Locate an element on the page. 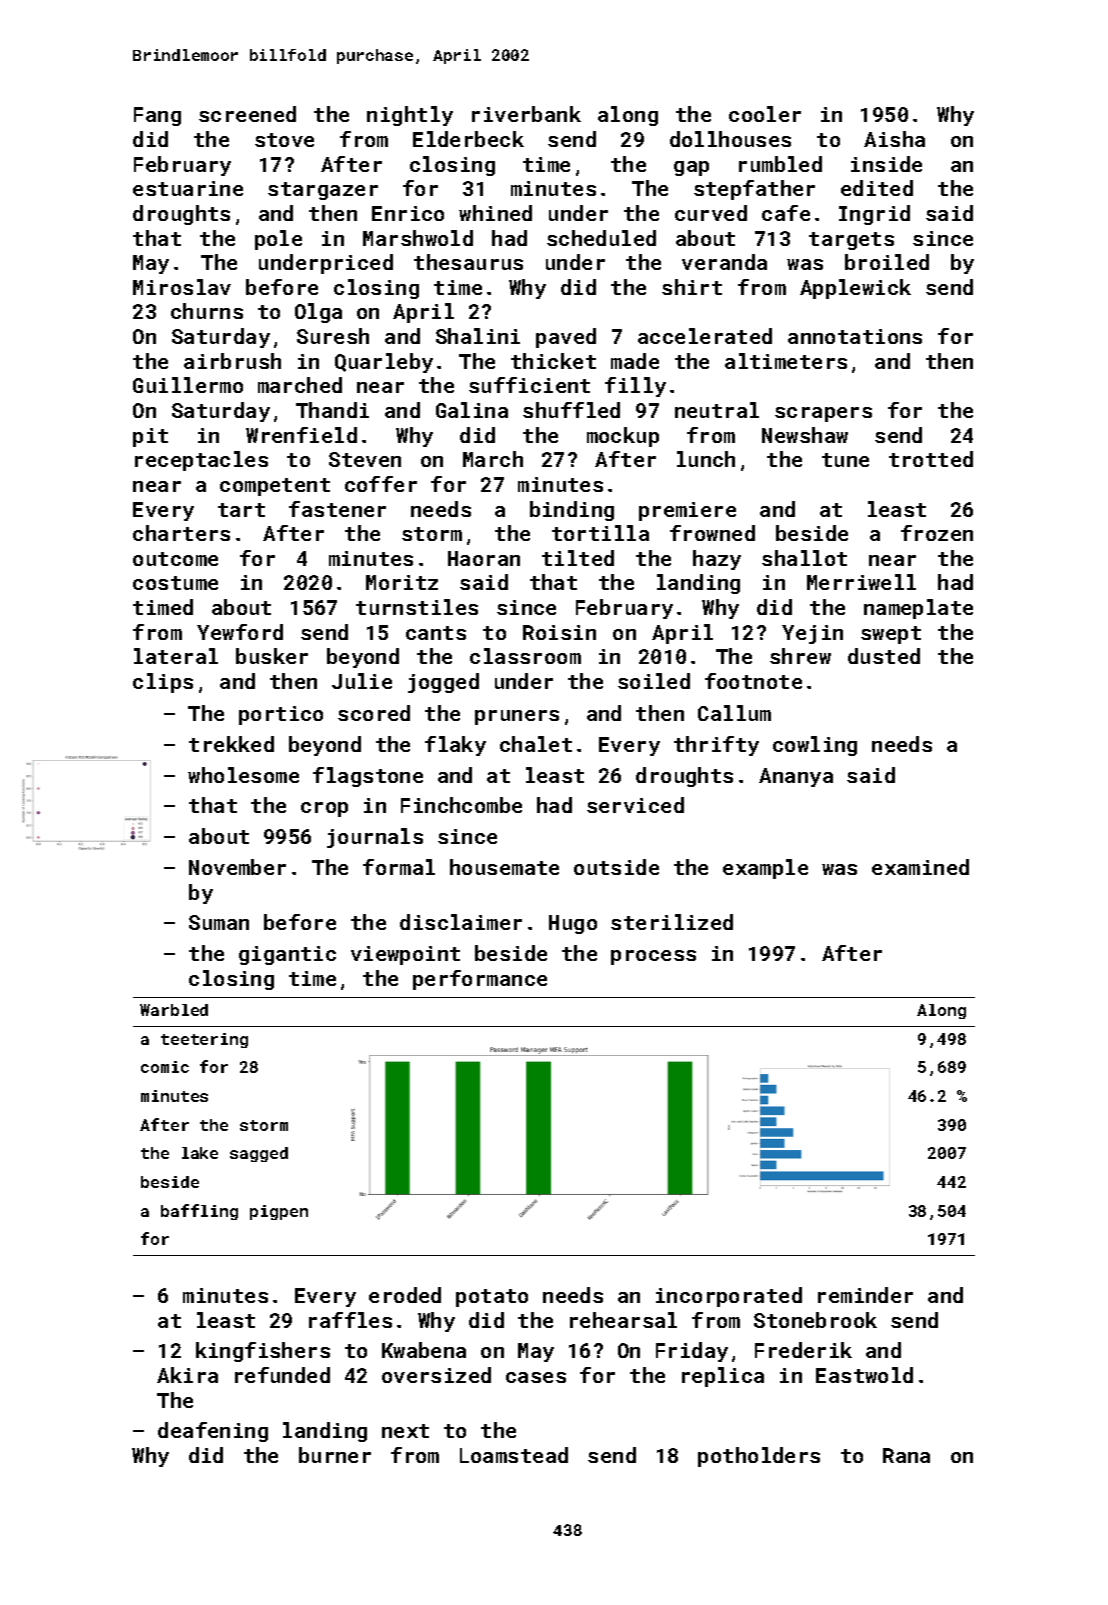  Roisin is located at coordinates (559, 632).
